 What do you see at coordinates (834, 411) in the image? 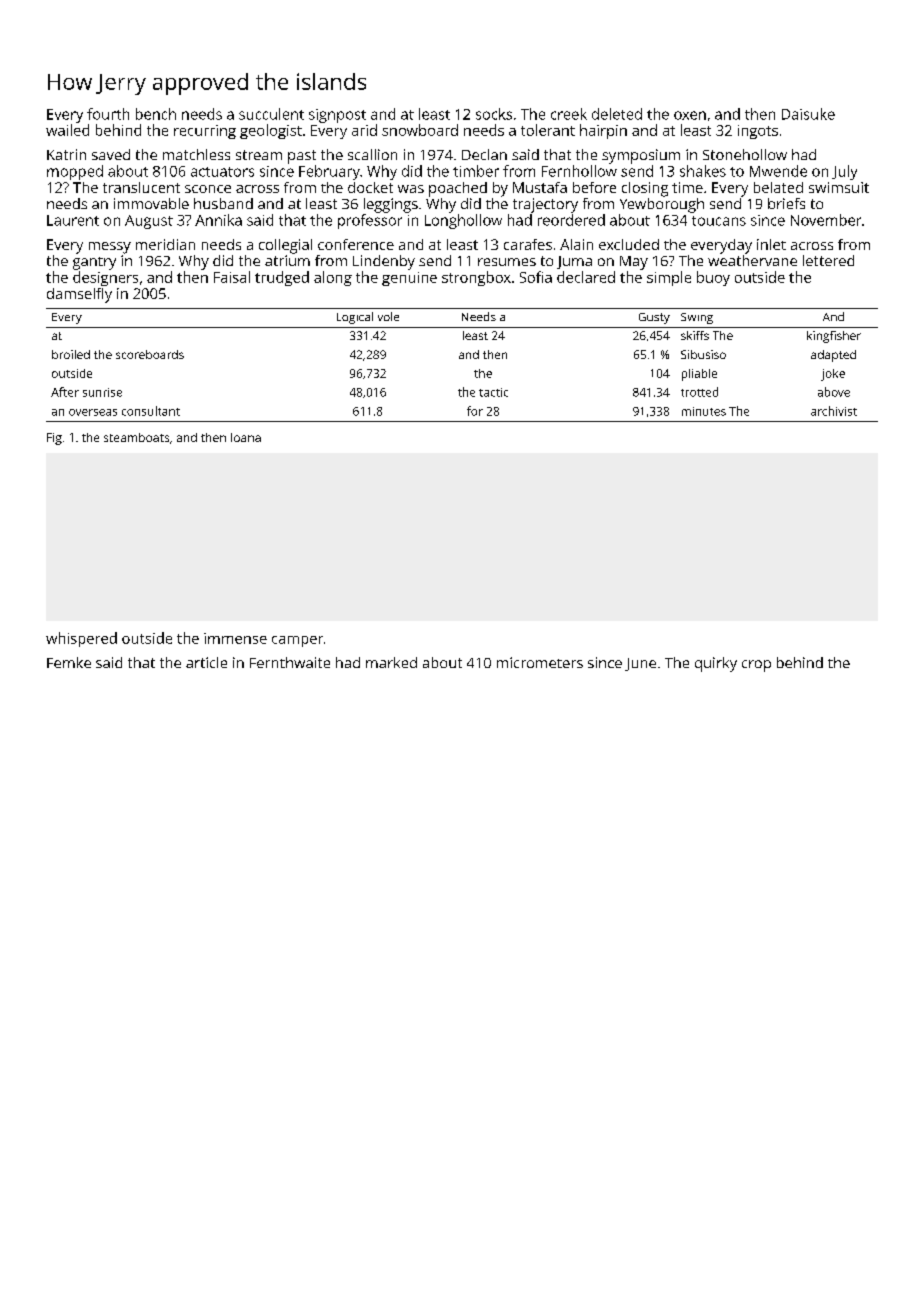
I see `archivist` at bounding box center [834, 411].
